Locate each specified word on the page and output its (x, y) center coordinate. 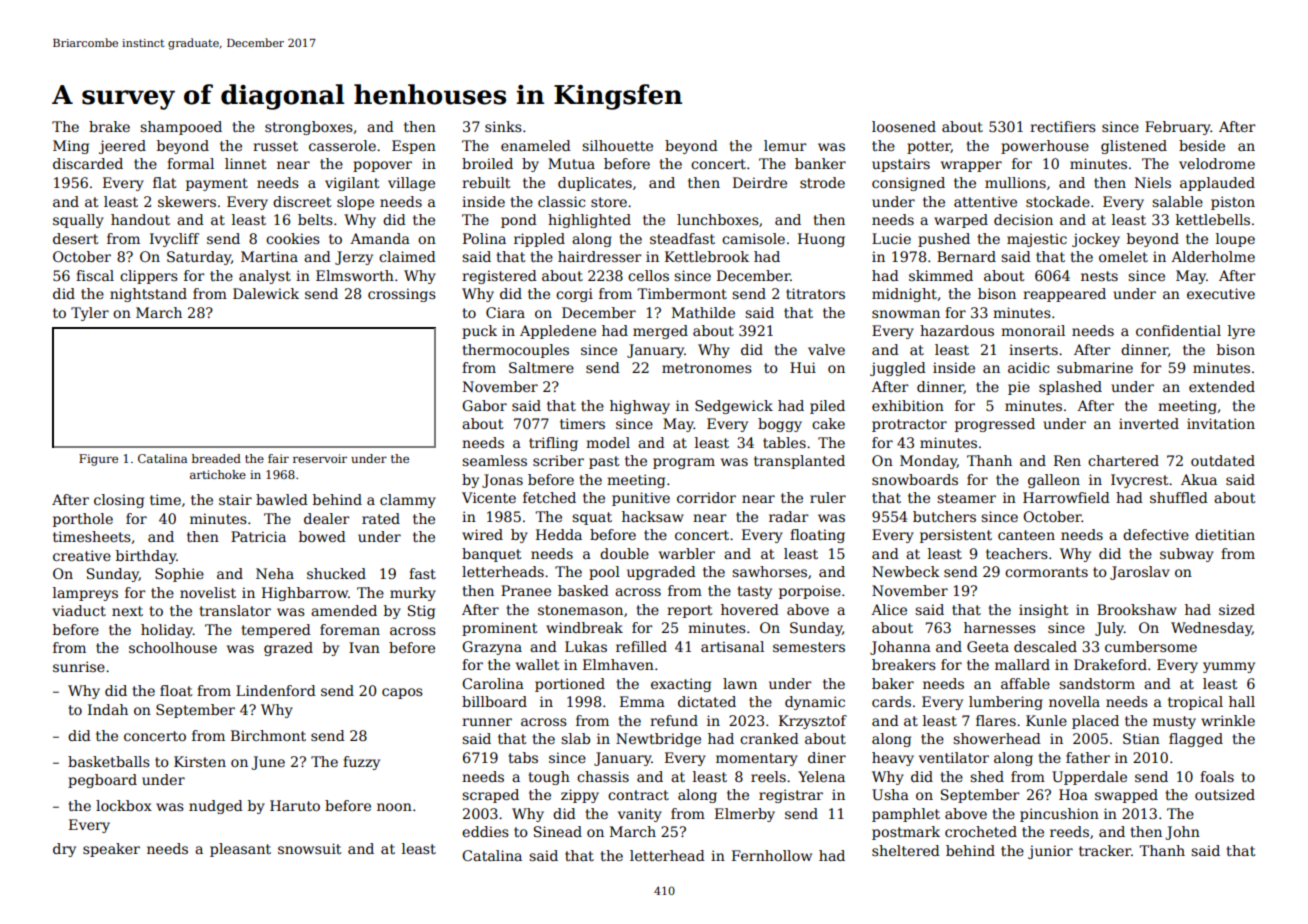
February (1178, 128)
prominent (499, 629)
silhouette (617, 145)
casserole (342, 145)
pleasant (240, 850)
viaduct (79, 610)
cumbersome (1151, 646)
